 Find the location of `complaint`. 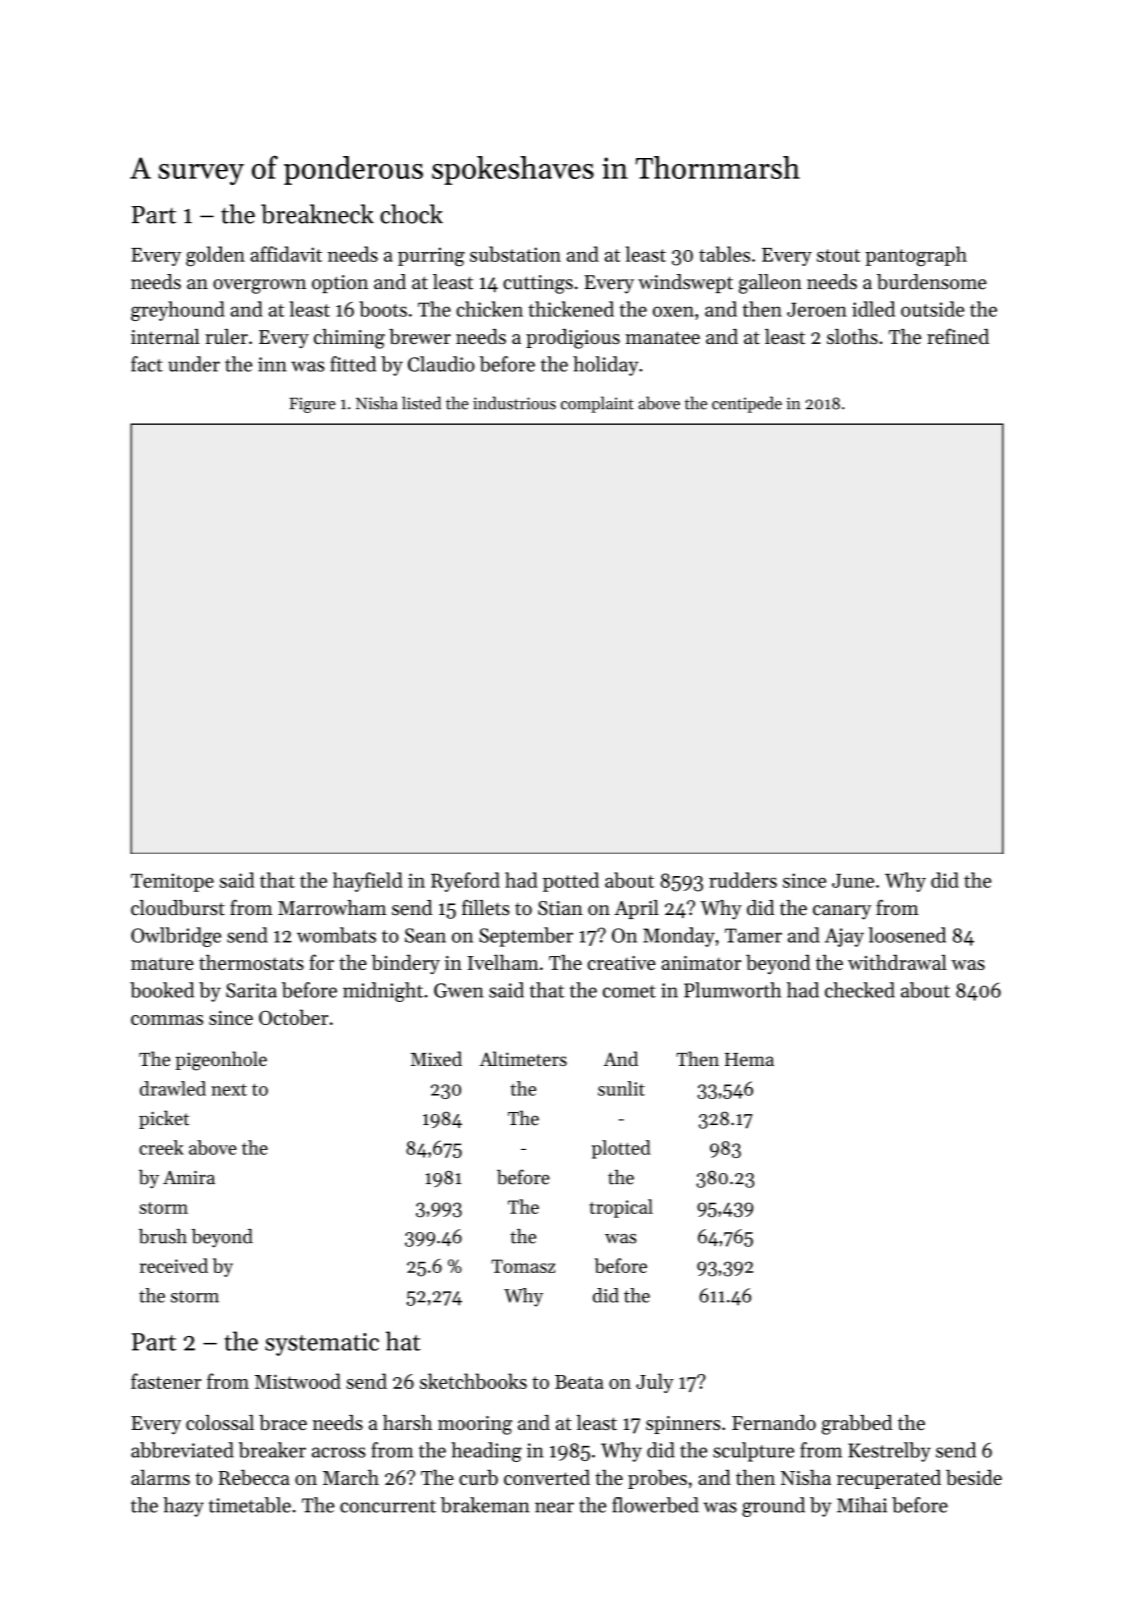

complaint is located at coordinates (597, 404).
